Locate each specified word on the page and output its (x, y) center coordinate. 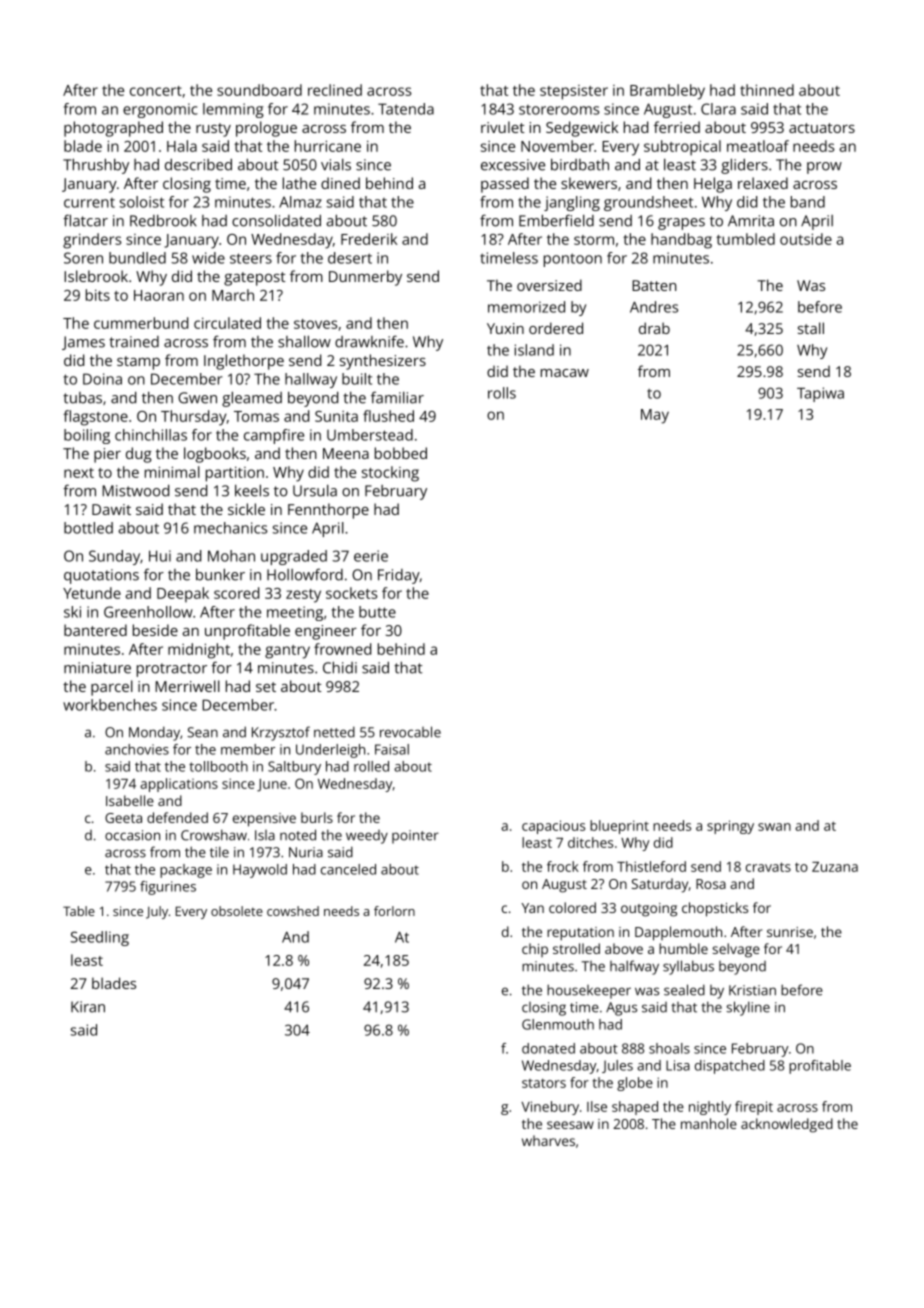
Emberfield (556, 220)
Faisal (392, 749)
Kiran (88, 1007)
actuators (822, 128)
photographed (113, 129)
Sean (202, 732)
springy (730, 827)
